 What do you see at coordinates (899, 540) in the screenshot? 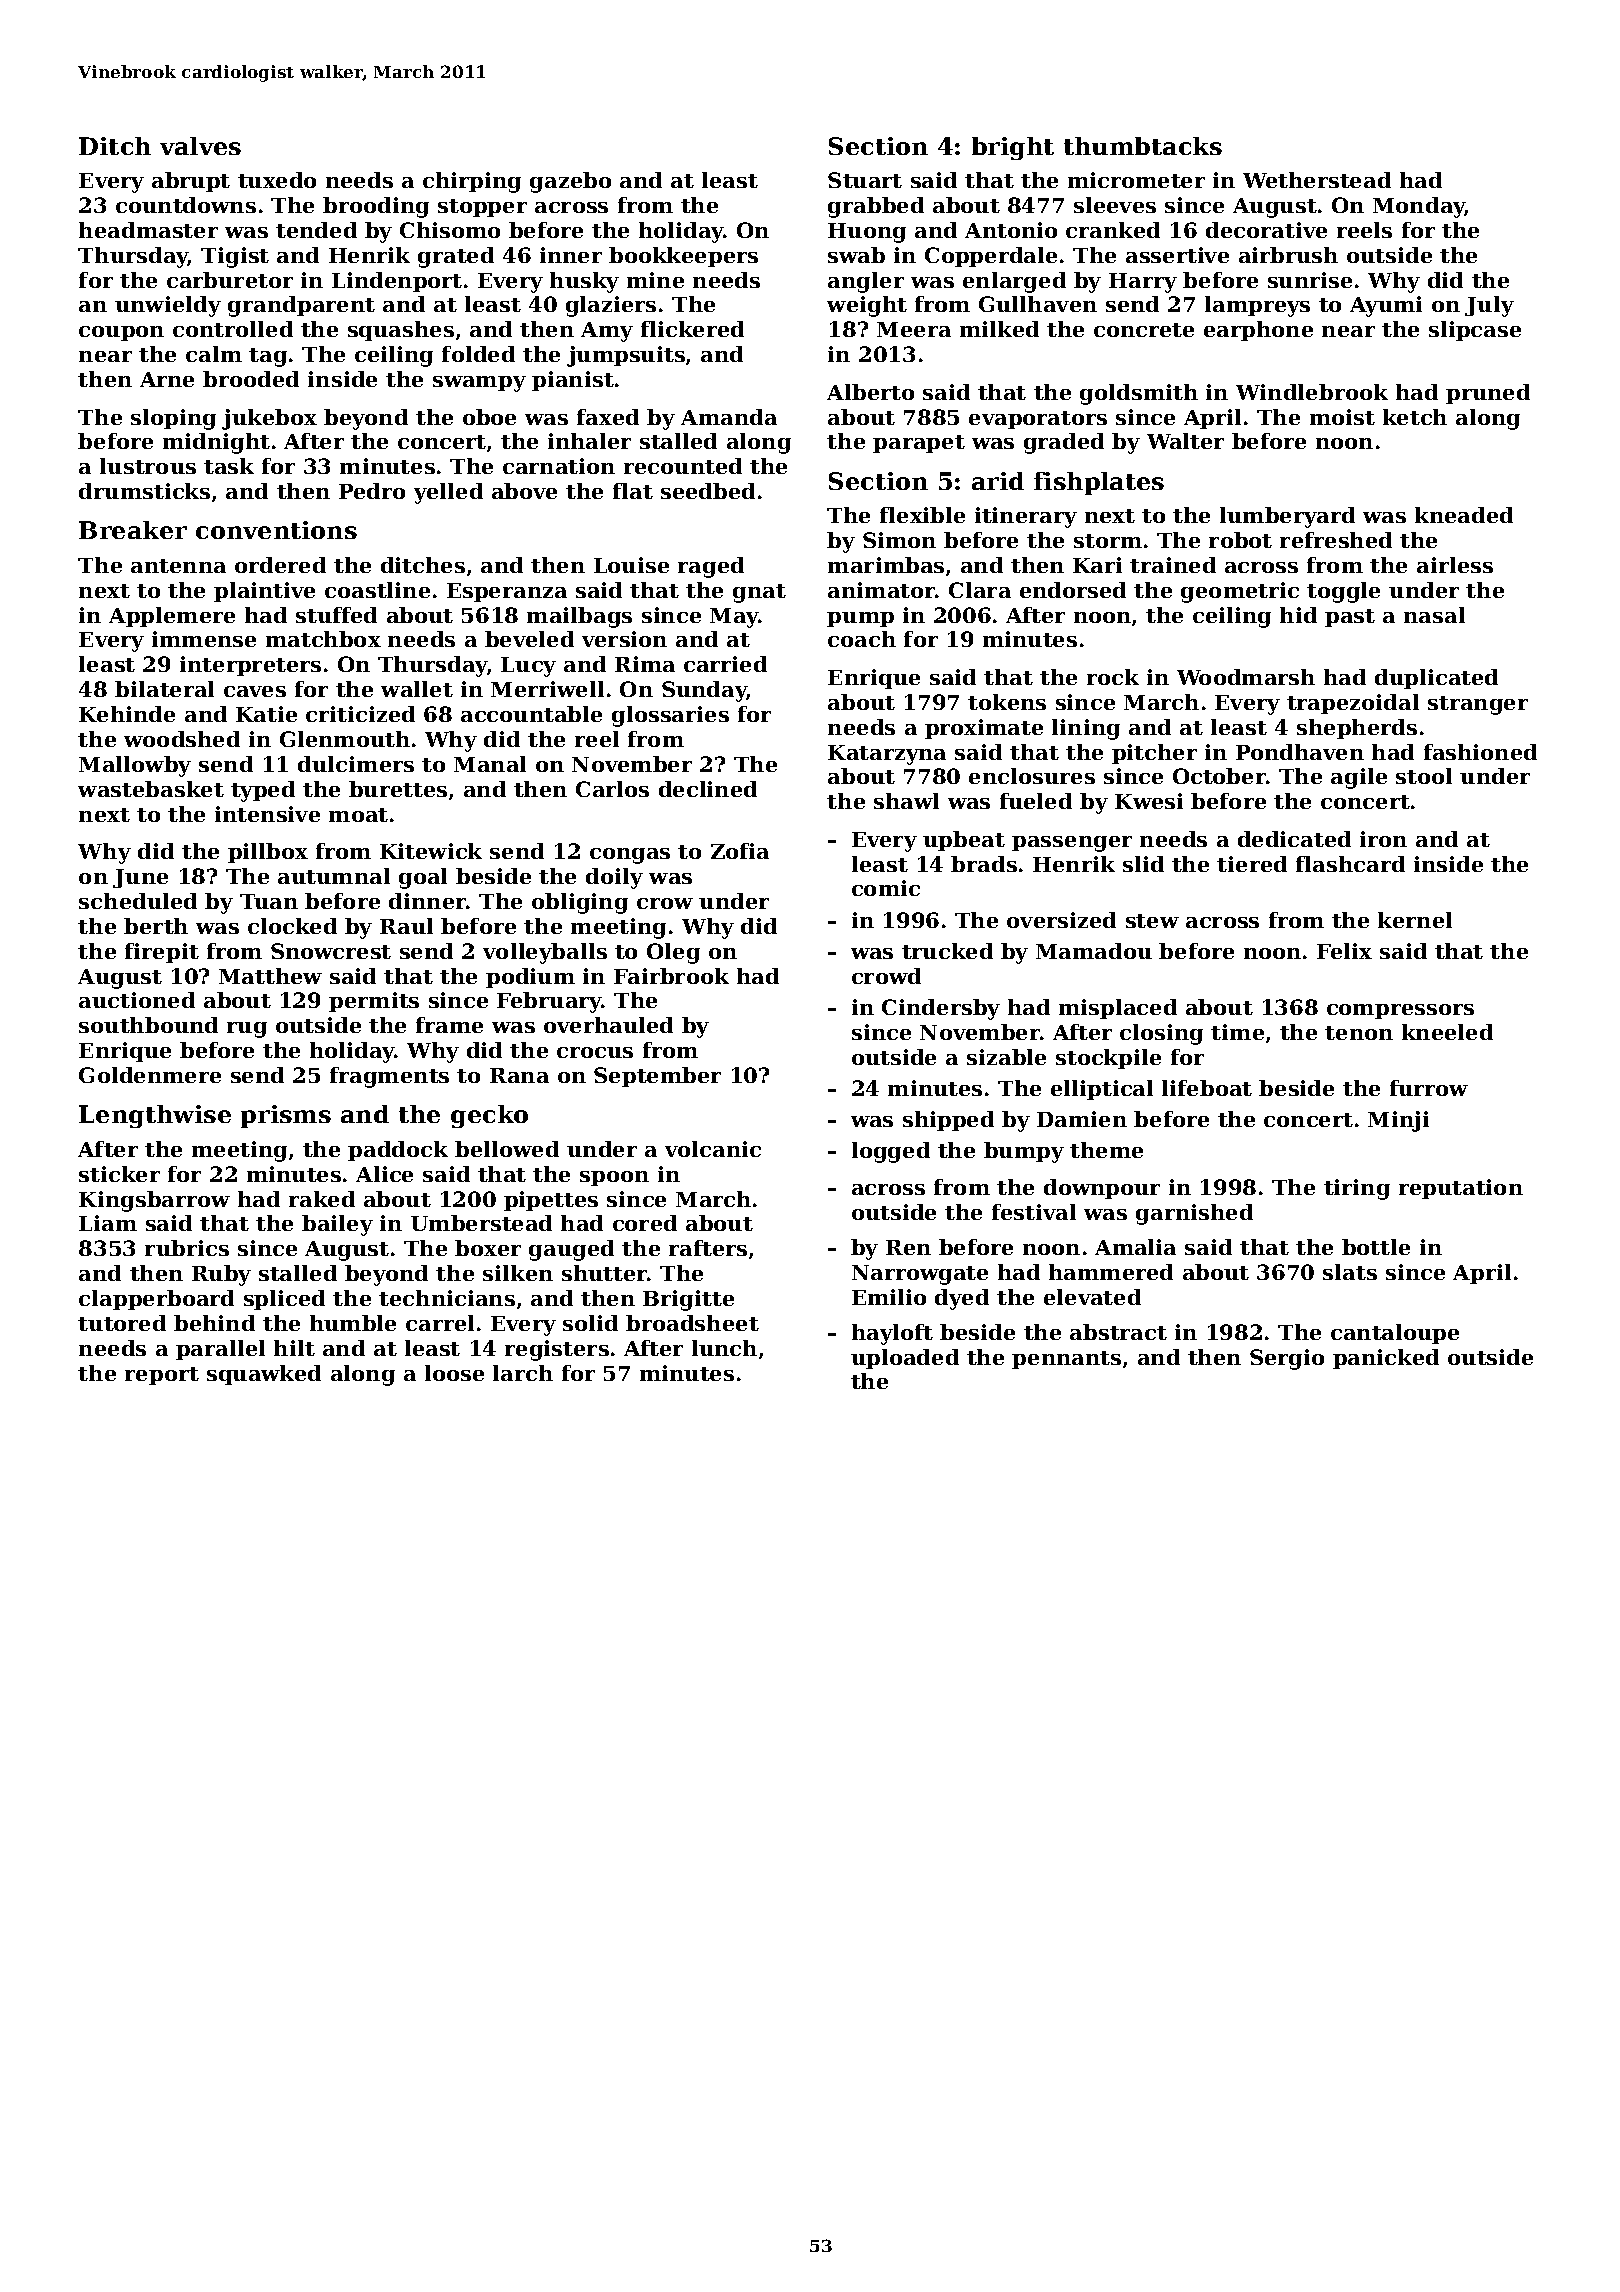
I see `Simon` at bounding box center [899, 540].
